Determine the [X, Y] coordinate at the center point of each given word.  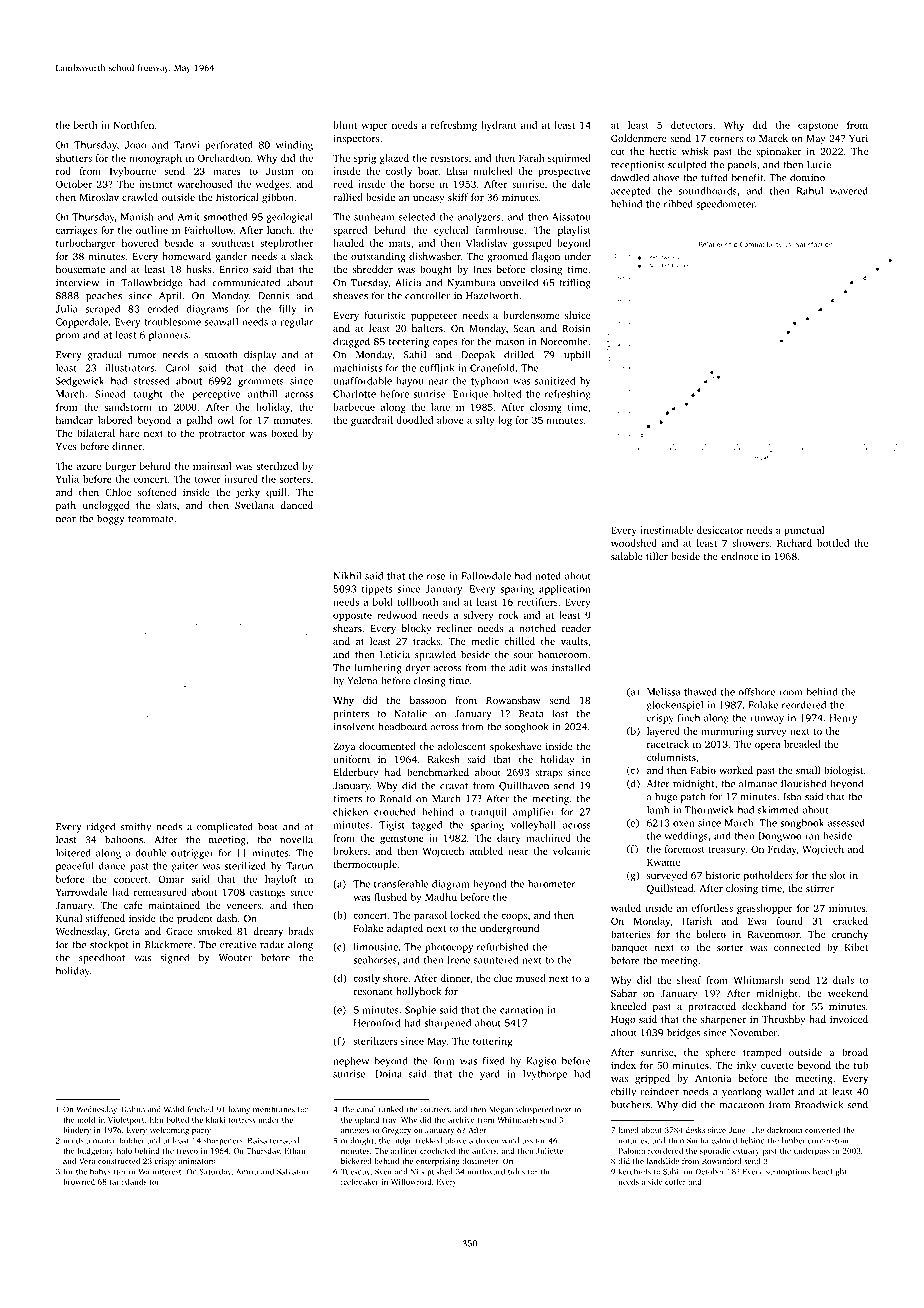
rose [436, 577]
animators [197, 1161]
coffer [675, 1181]
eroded [163, 309]
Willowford [411, 1181]
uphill [577, 355]
